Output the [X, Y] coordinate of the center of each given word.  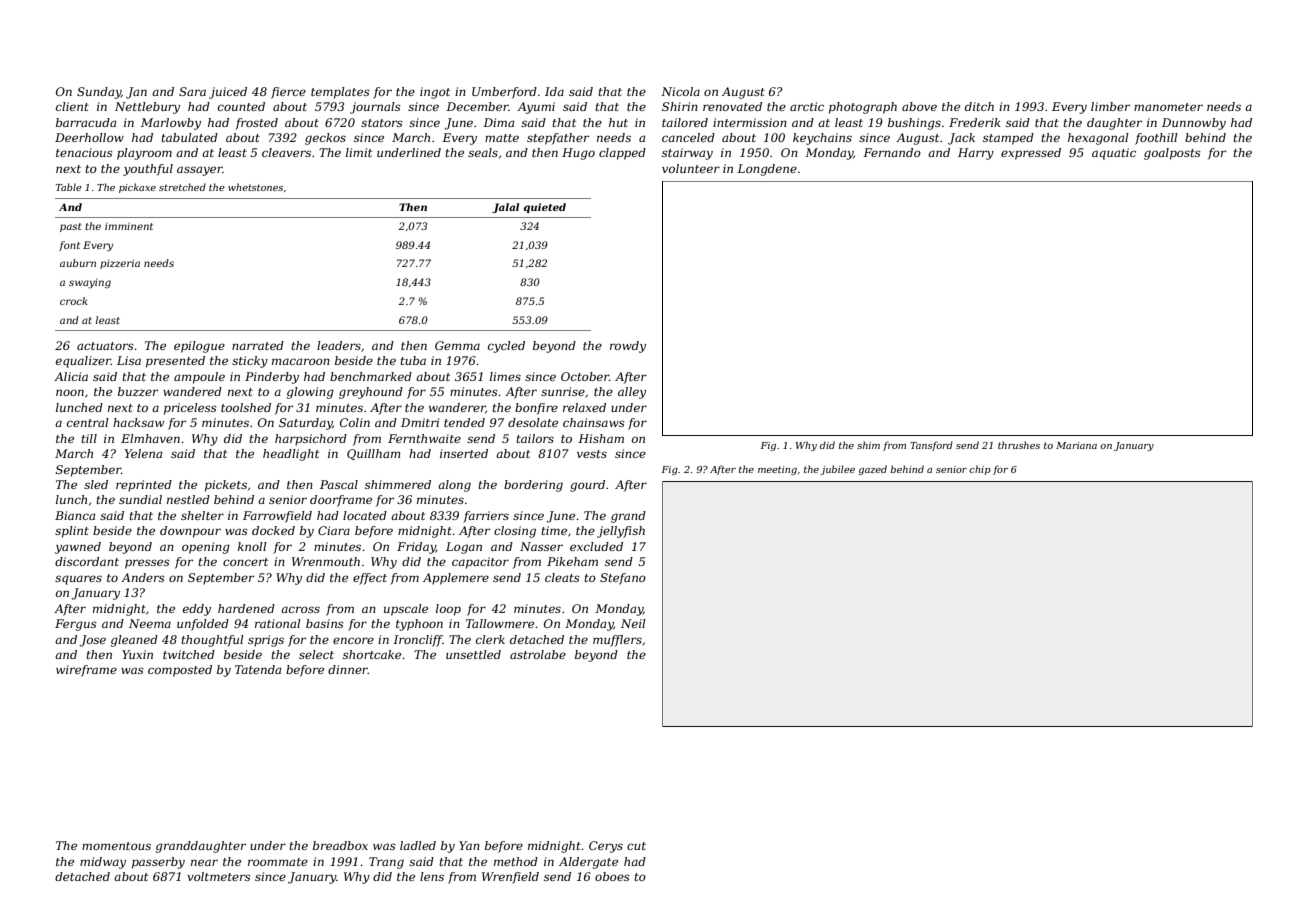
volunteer [691, 168]
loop [448, 610]
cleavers [286, 152]
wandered [192, 391]
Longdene [767, 170]
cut [636, 846]
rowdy [628, 347]
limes [505, 376]
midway [103, 863]
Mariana [1076, 445]
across [300, 609]
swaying [90, 284]
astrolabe [538, 654]
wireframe [86, 671]
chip [980, 470]
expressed [1031, 154]
